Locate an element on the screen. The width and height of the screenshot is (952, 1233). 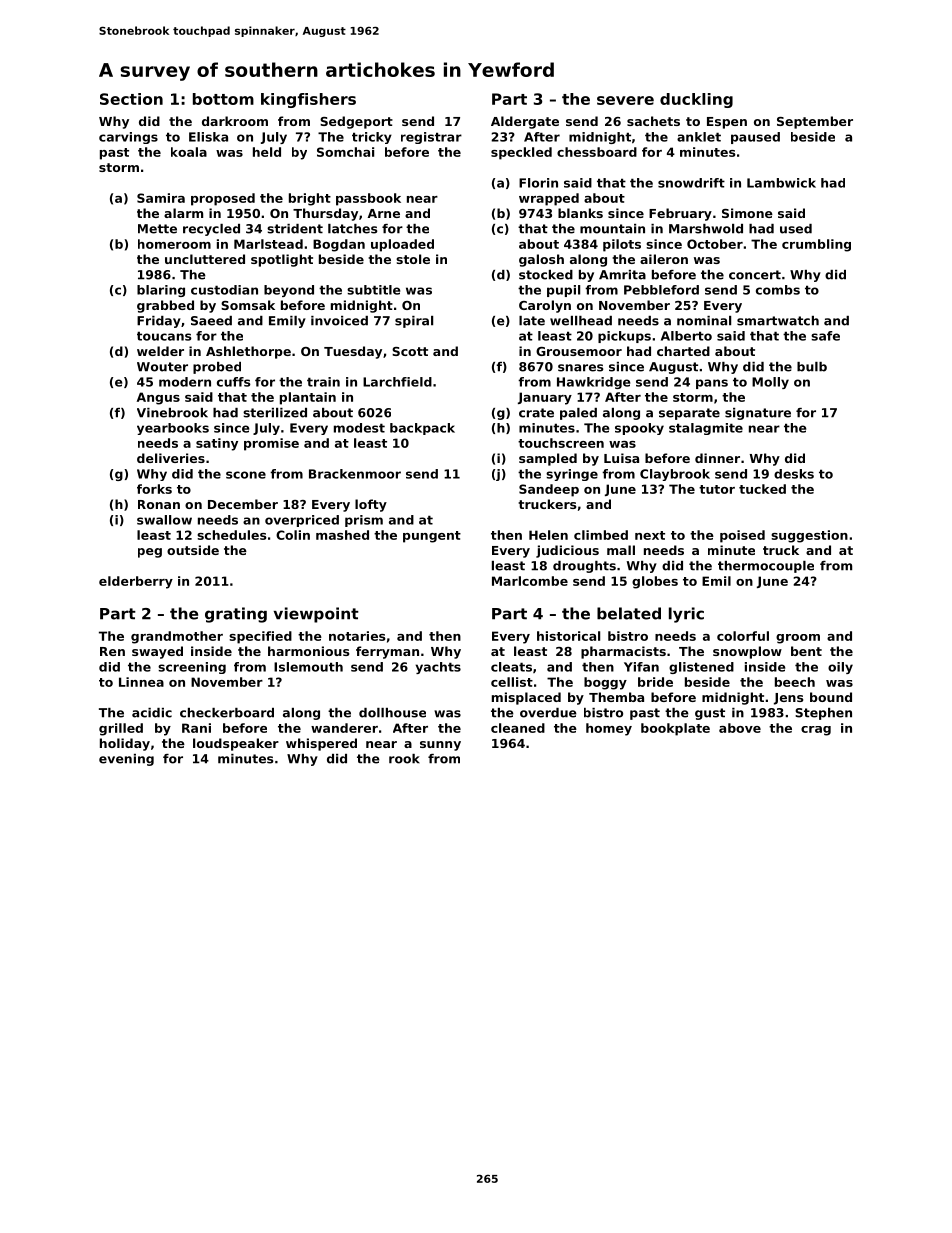
held is located at coordinates (267, 152).
